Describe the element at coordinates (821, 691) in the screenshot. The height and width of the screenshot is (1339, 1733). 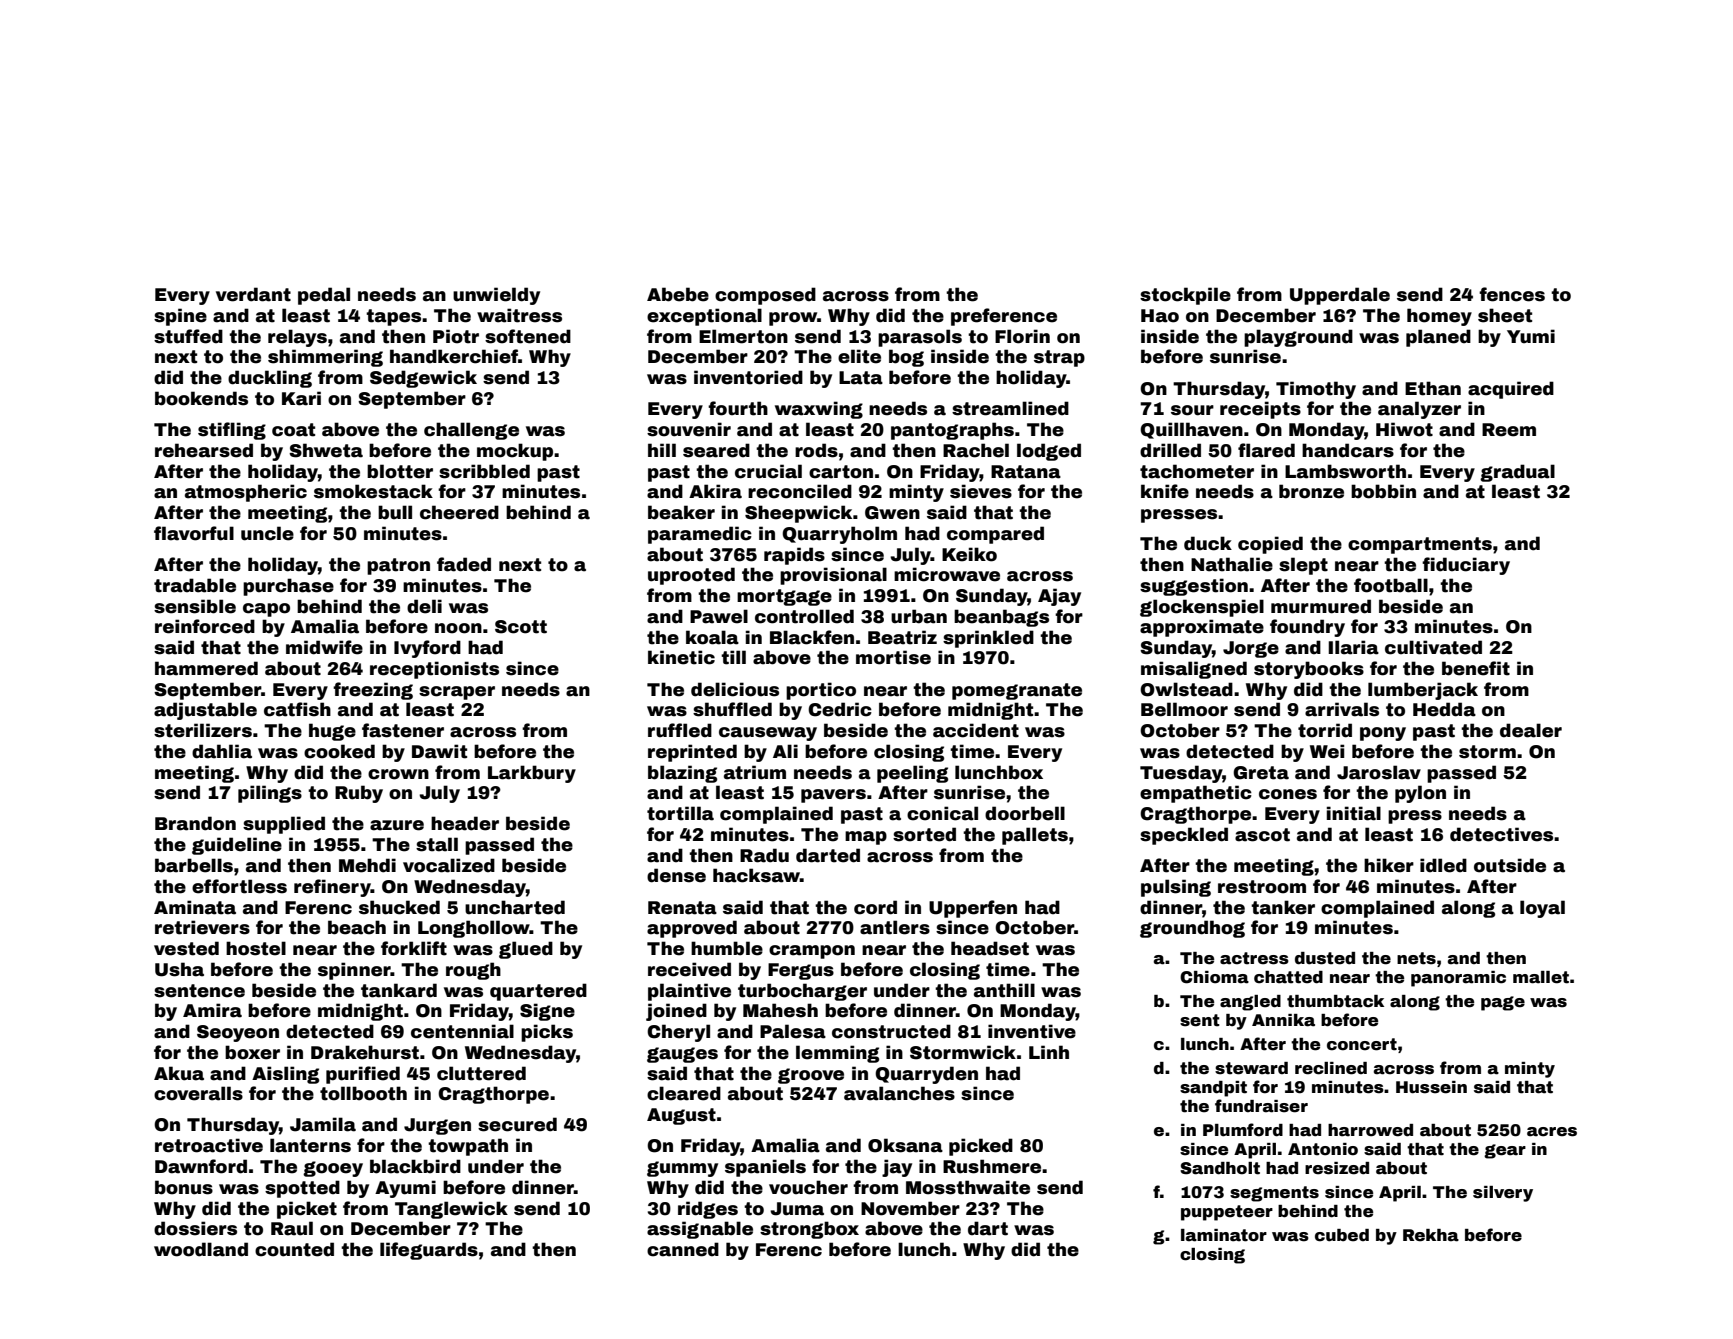
I see `portico` at that location.
